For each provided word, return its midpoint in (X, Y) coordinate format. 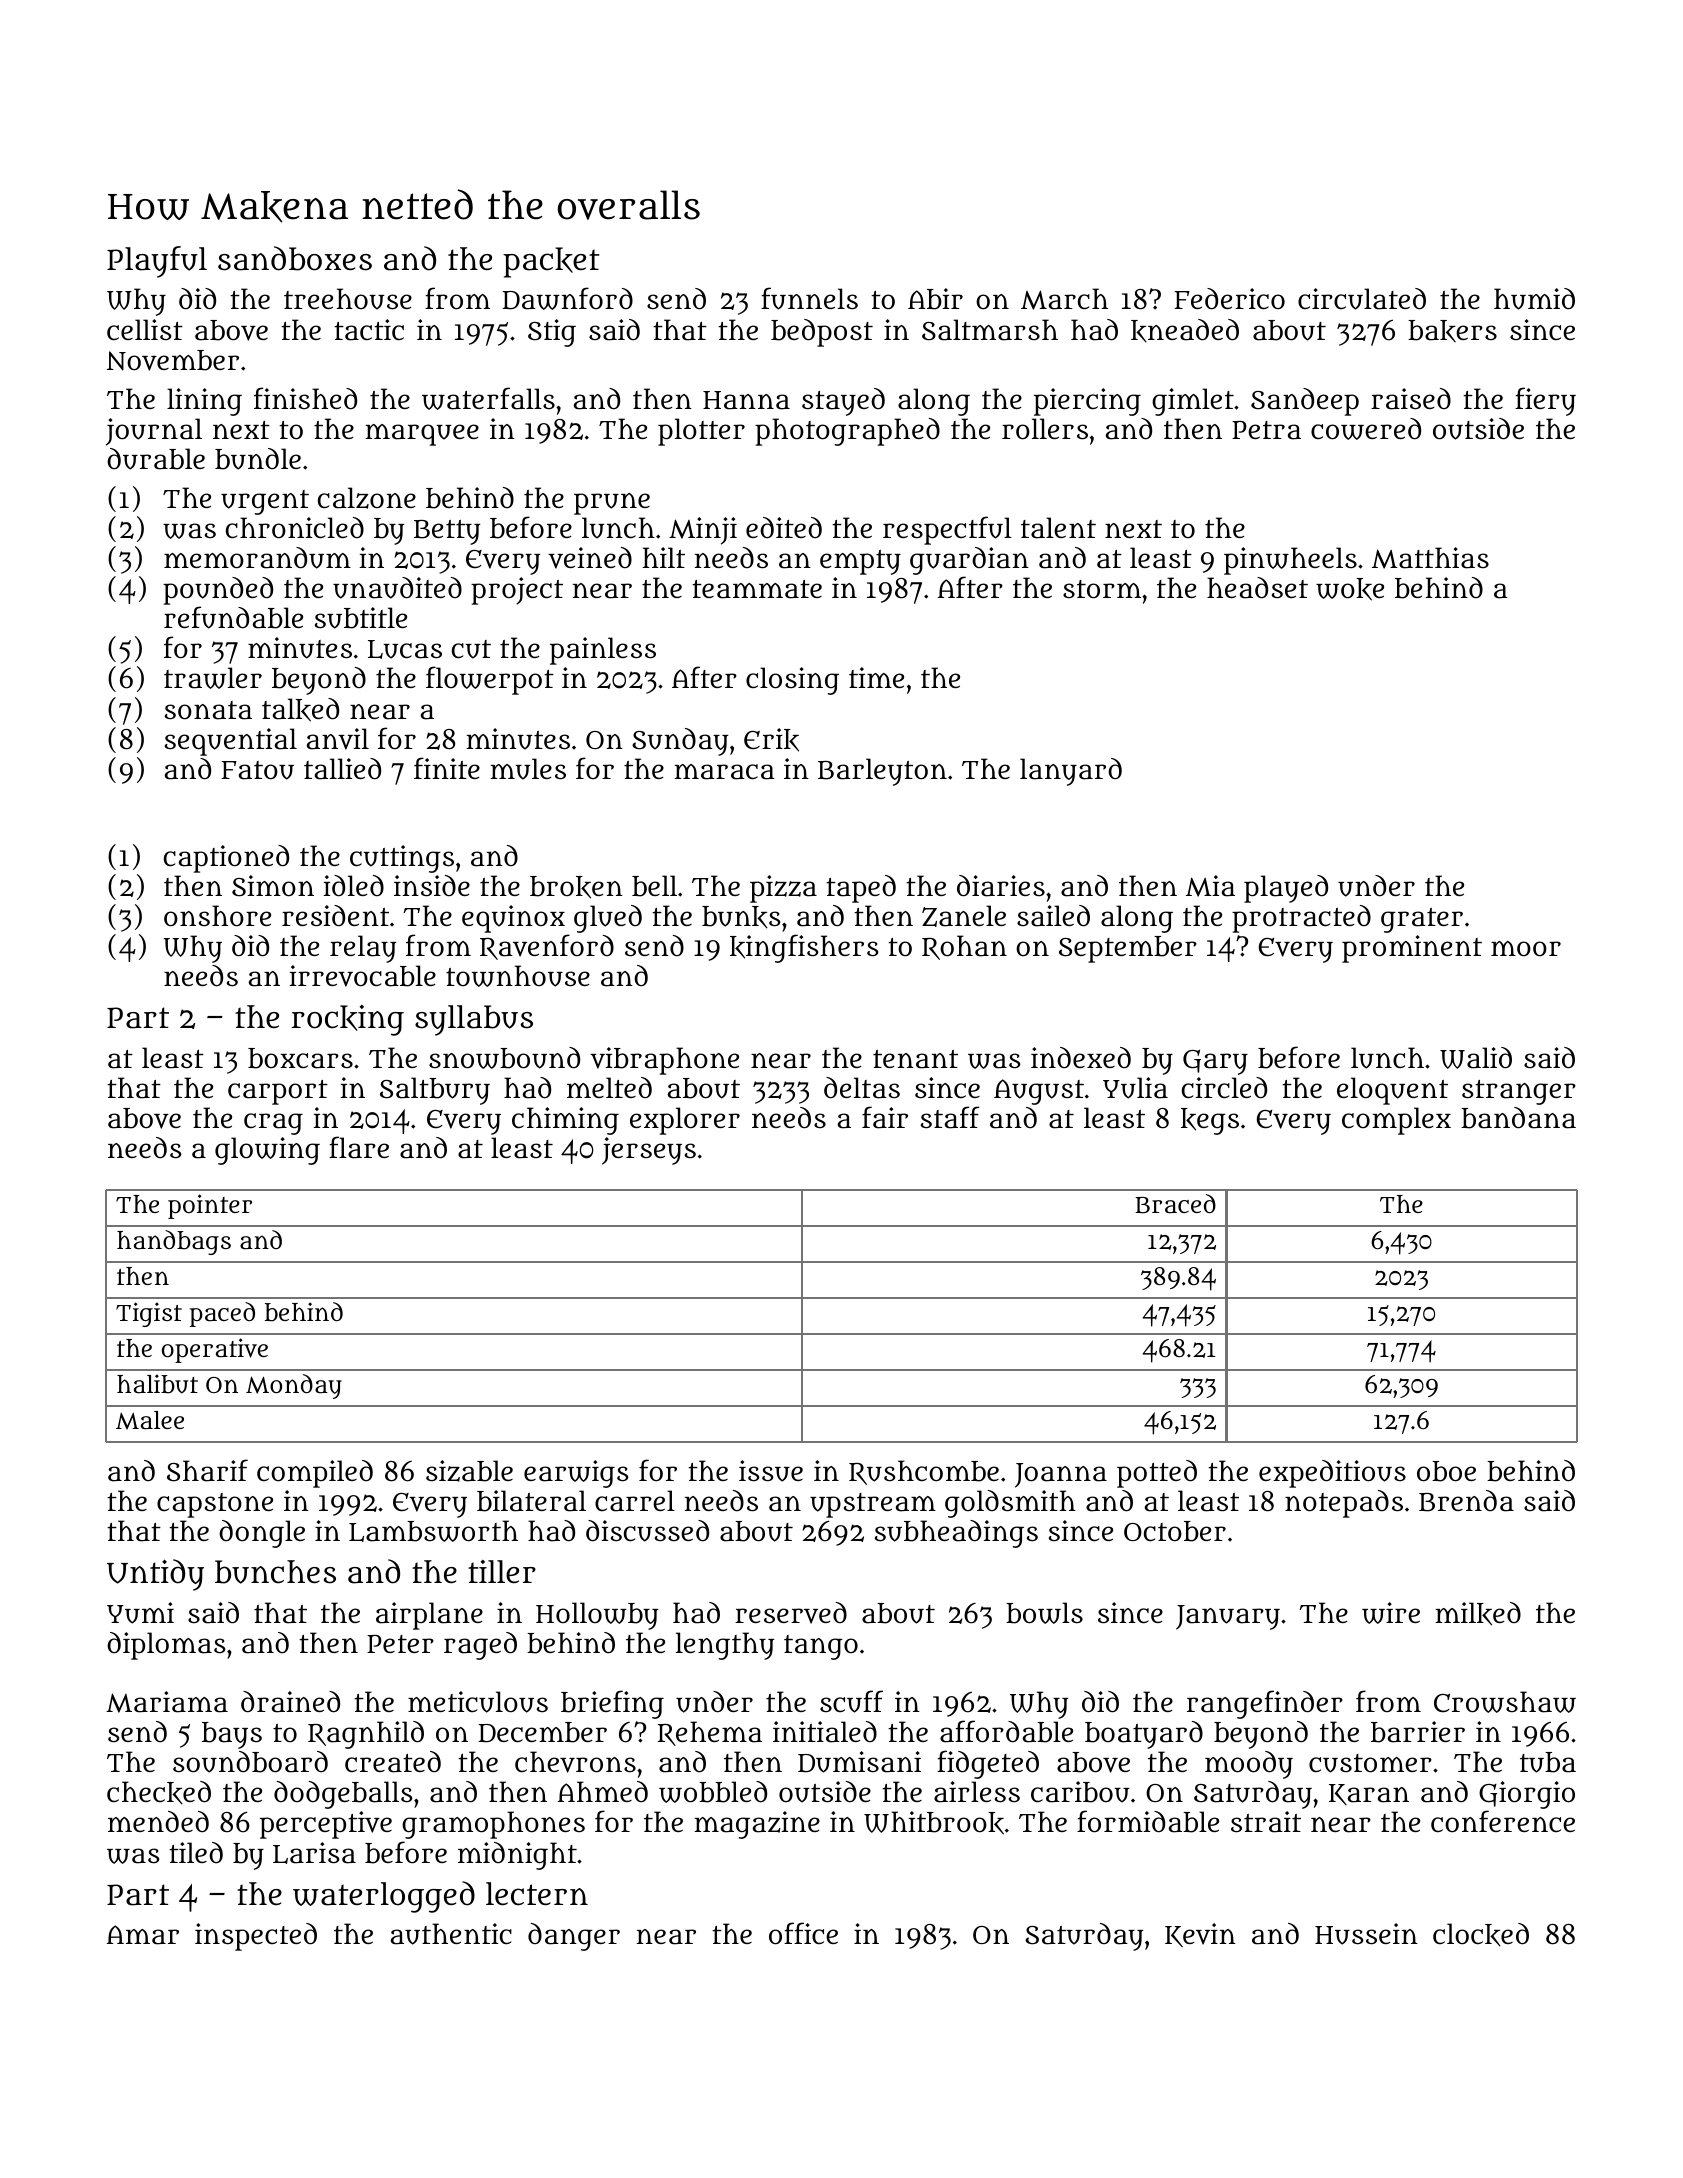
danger (574, 1937)
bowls (1044, 1613)
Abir (935, 299)
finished (305, 398)
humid (1534, 299)
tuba (1548, 1762)
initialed (825, 1732)
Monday (294, 1386)
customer (1370, 1763)
